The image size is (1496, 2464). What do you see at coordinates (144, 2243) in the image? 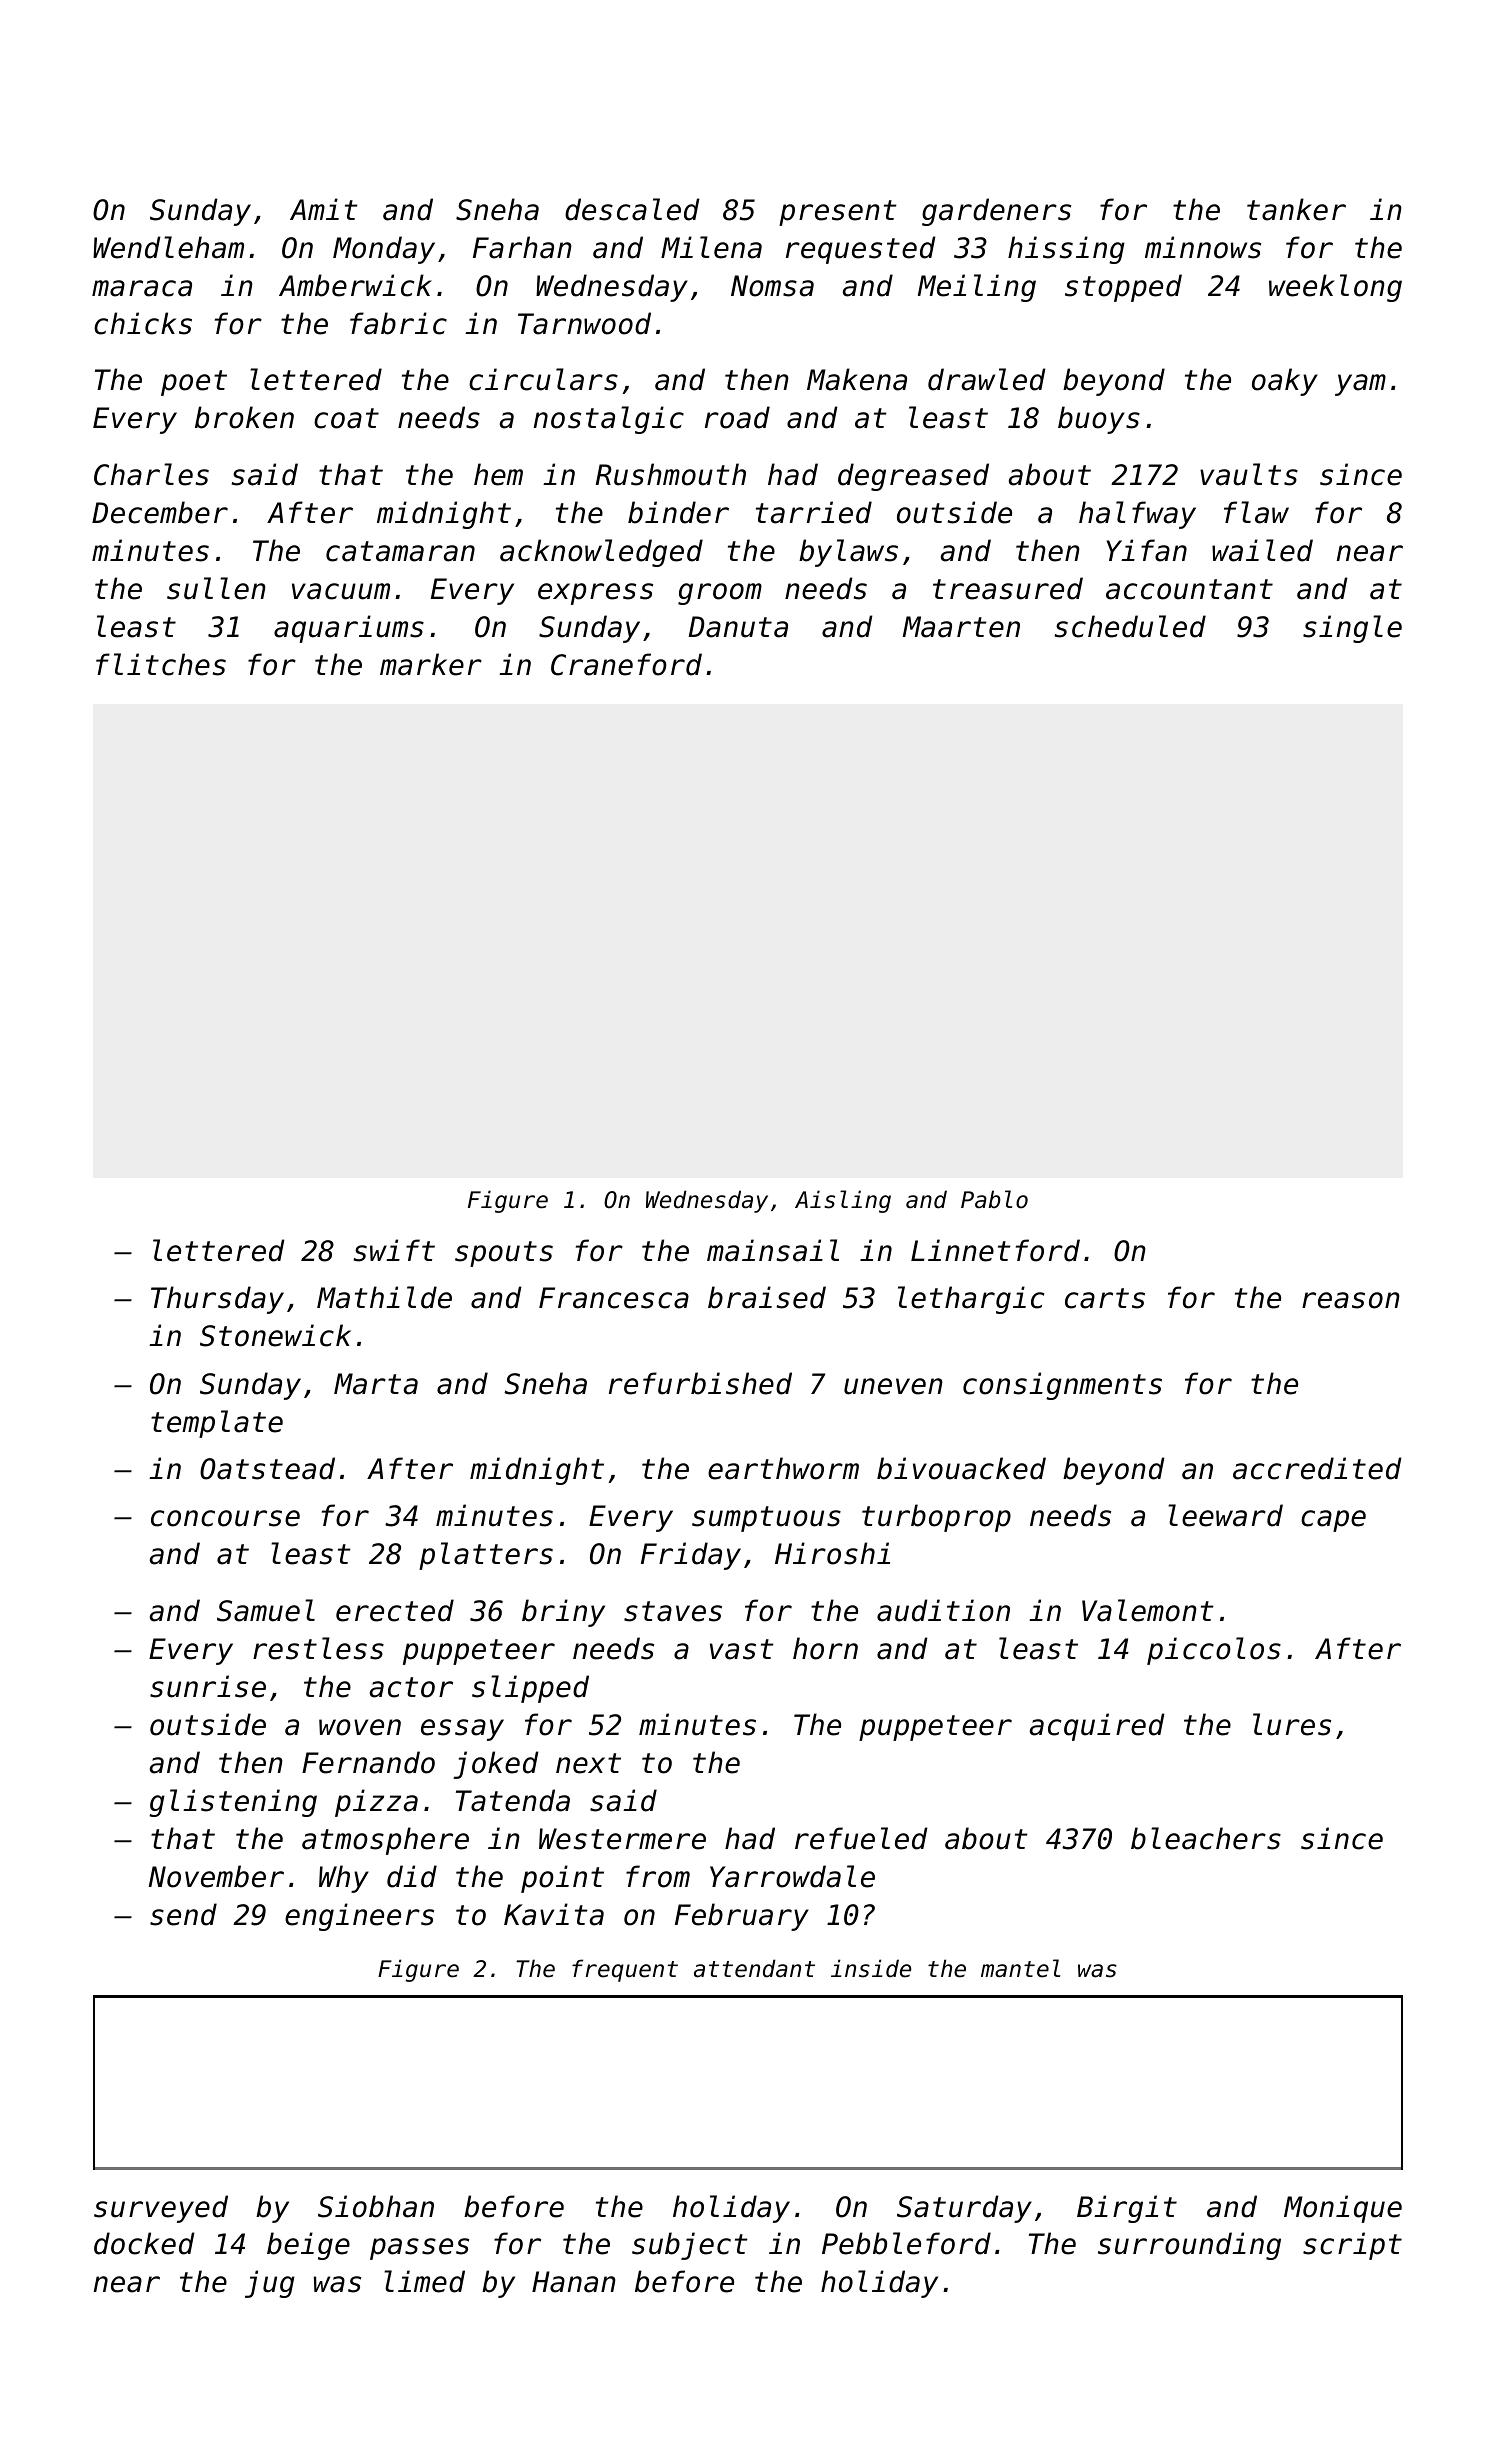
I see `docked` at bounding box center [144, 2243].
